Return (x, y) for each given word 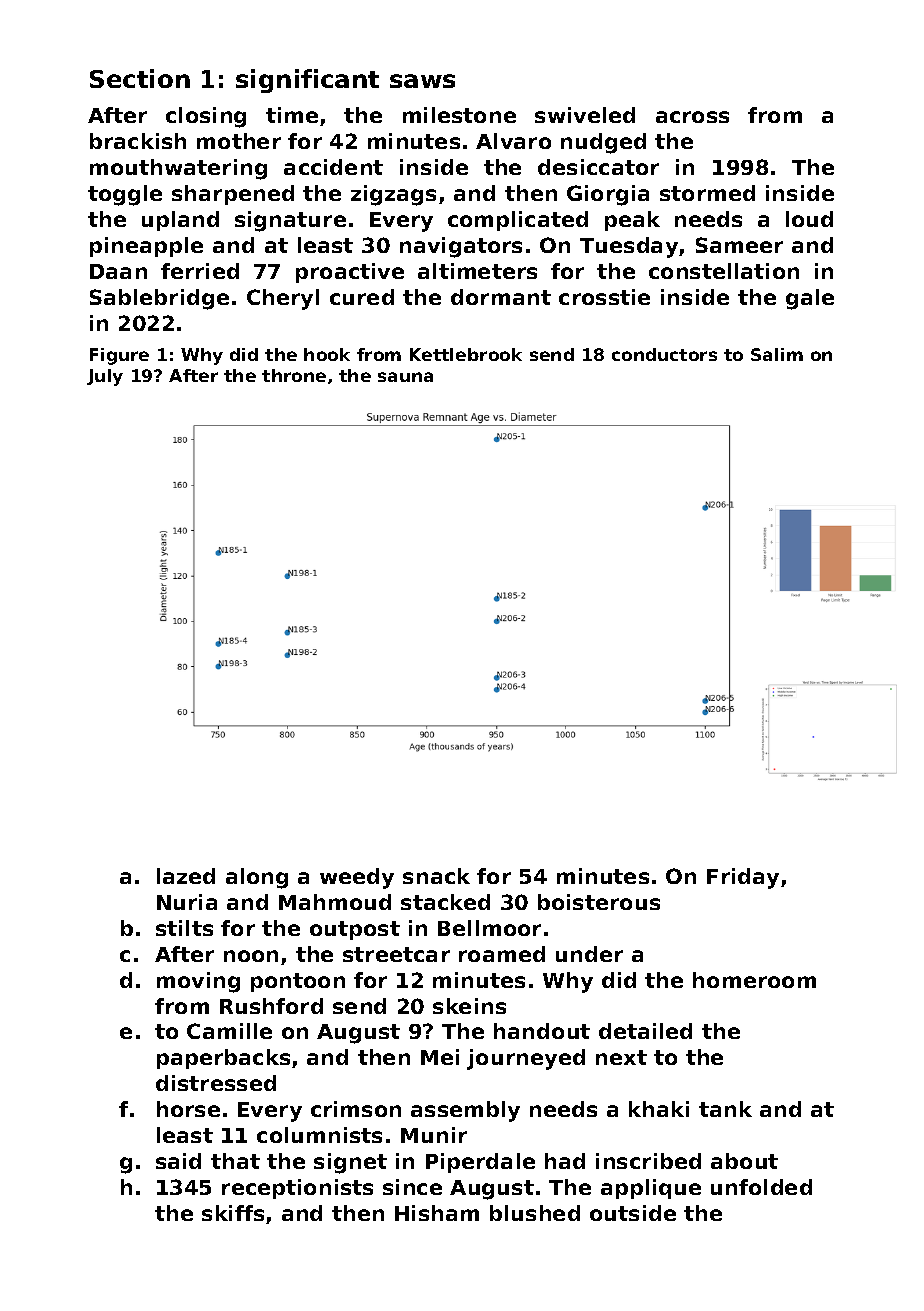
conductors (664, 354)
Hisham (437, 1213)
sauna (405, 377)
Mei (440, 1057)
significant (307, 81)
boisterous (599, 902)
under (589, 954)
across (692, 117)
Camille (229, 1031)
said (178, 1161)
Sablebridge (159, 299)
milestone (459, 115)
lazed (186, 876)
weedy (357, 878)
